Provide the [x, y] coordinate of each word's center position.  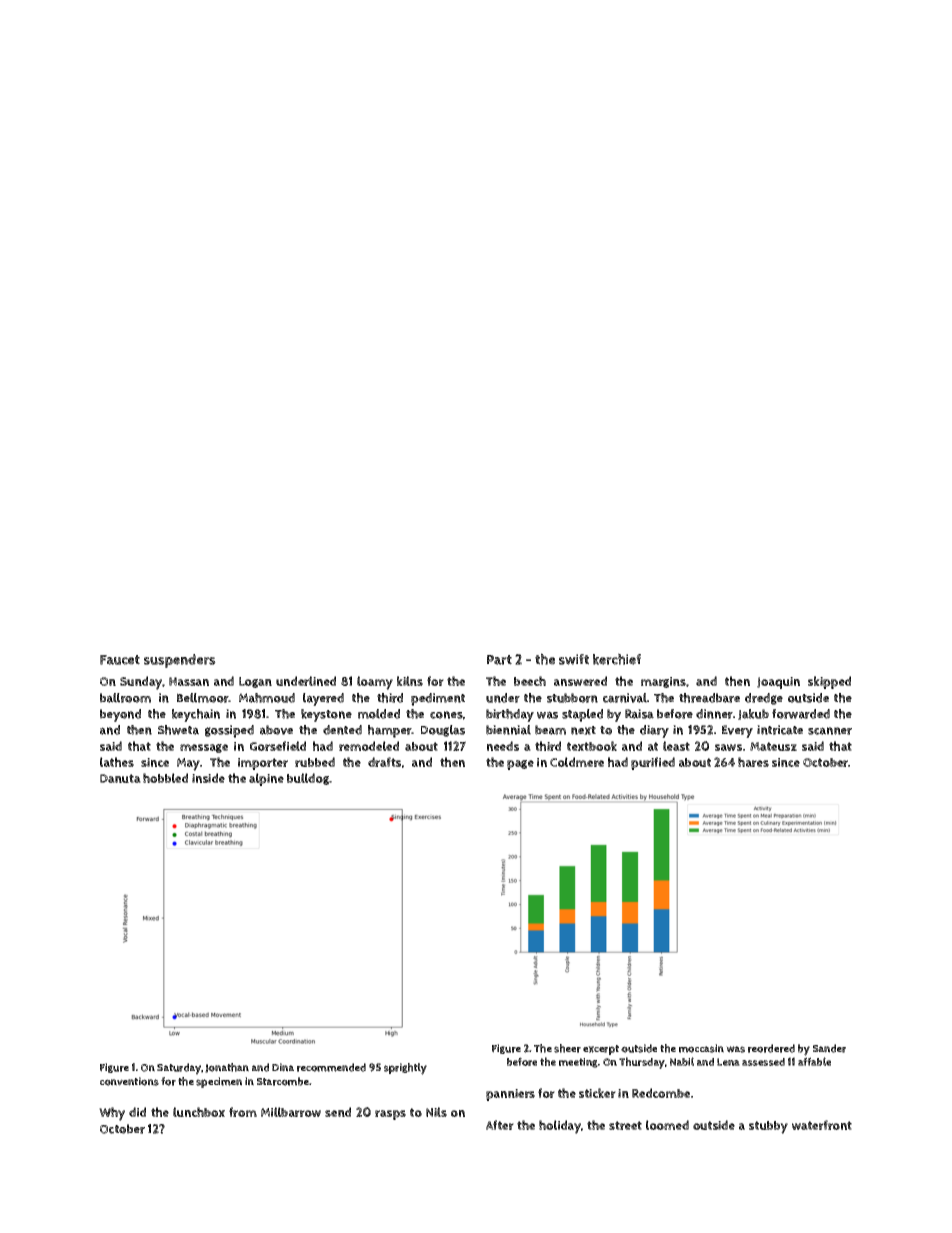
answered [580, 681]
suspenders [180, 661]
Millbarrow [291, 1112]
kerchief [617, 659]
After [500, 1125]
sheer [567, 1048]
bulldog [308, 779]
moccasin [701, 1048]
